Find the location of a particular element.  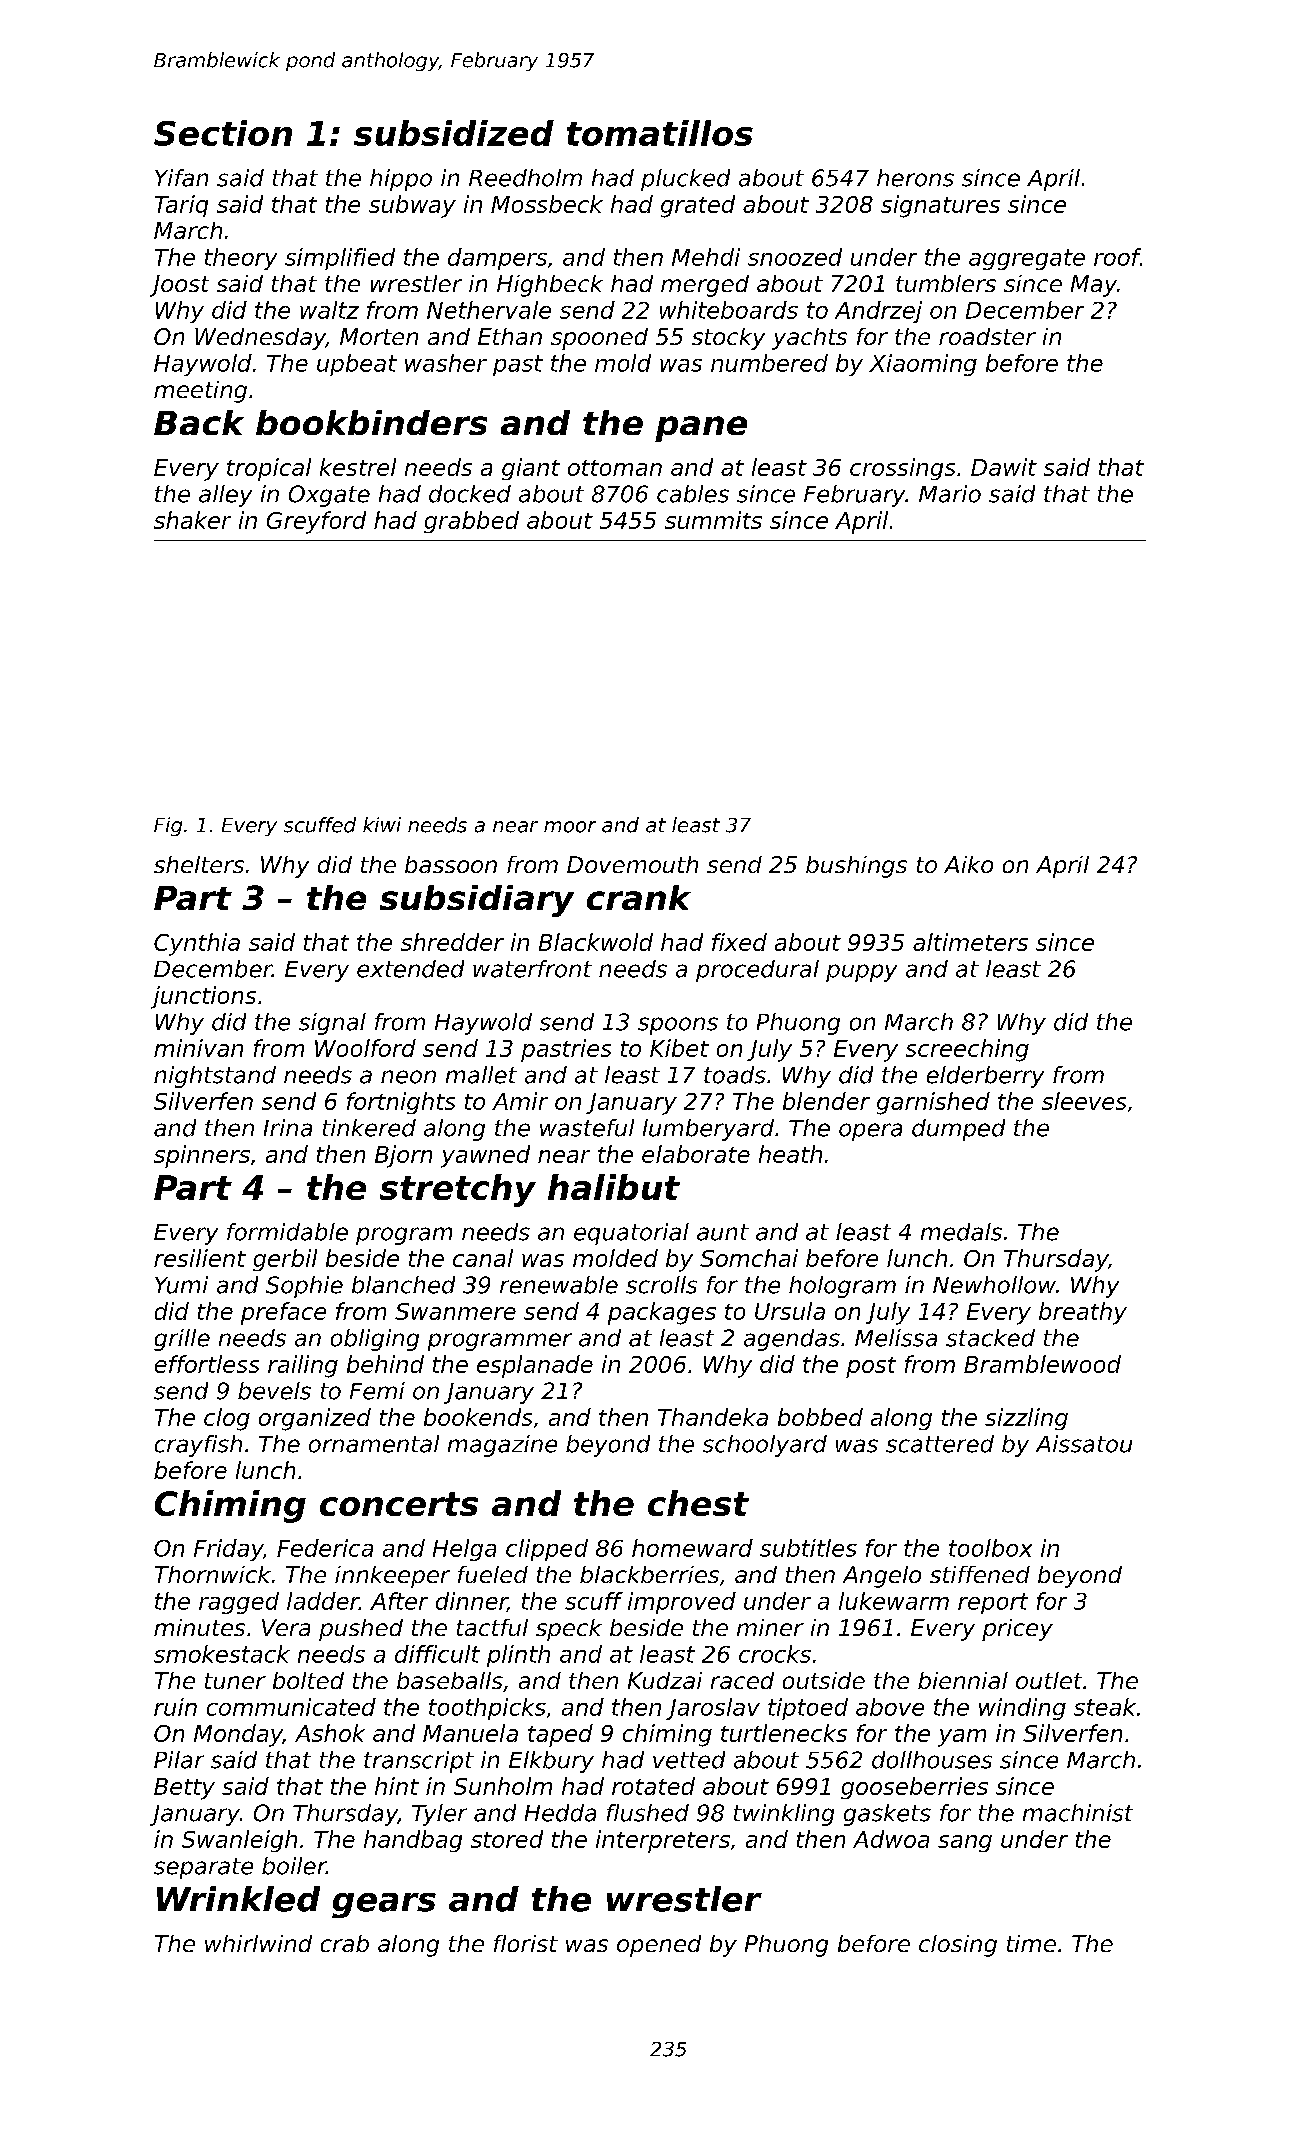

crab is located at coordinates (345, 1943).
